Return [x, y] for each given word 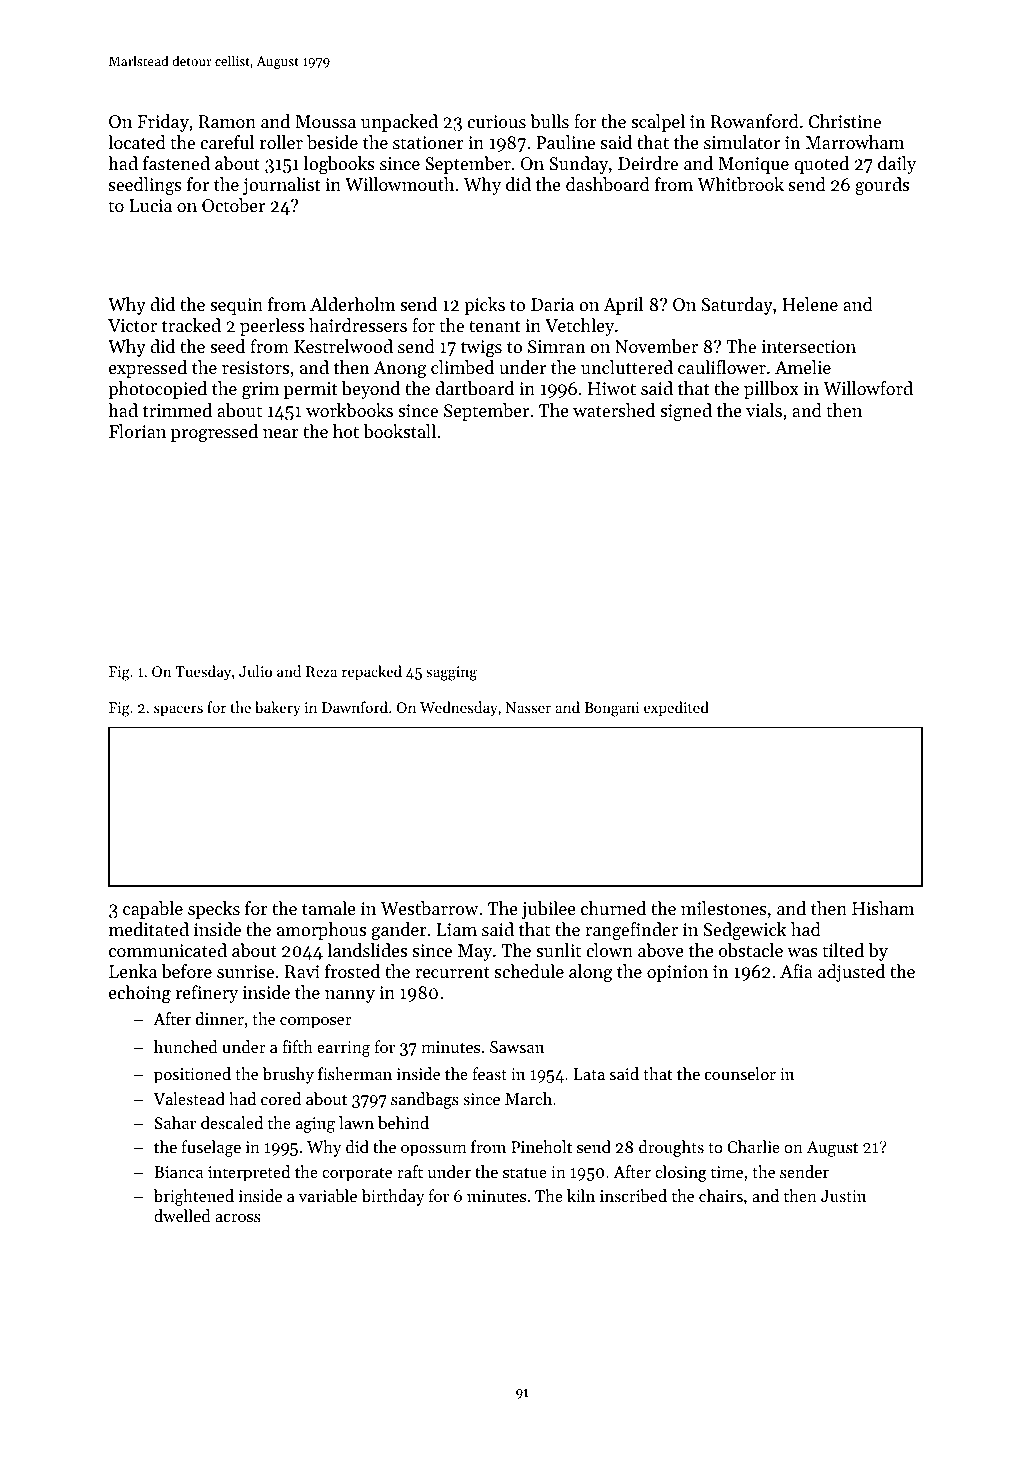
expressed [148, 369]
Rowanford [755, 121]
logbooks [339, 165]
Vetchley [579, 327]
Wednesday [458, 709]
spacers [178, 710]
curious [496, 121]
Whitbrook [741, 184]
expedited [676, 708]
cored [281, 1098]
